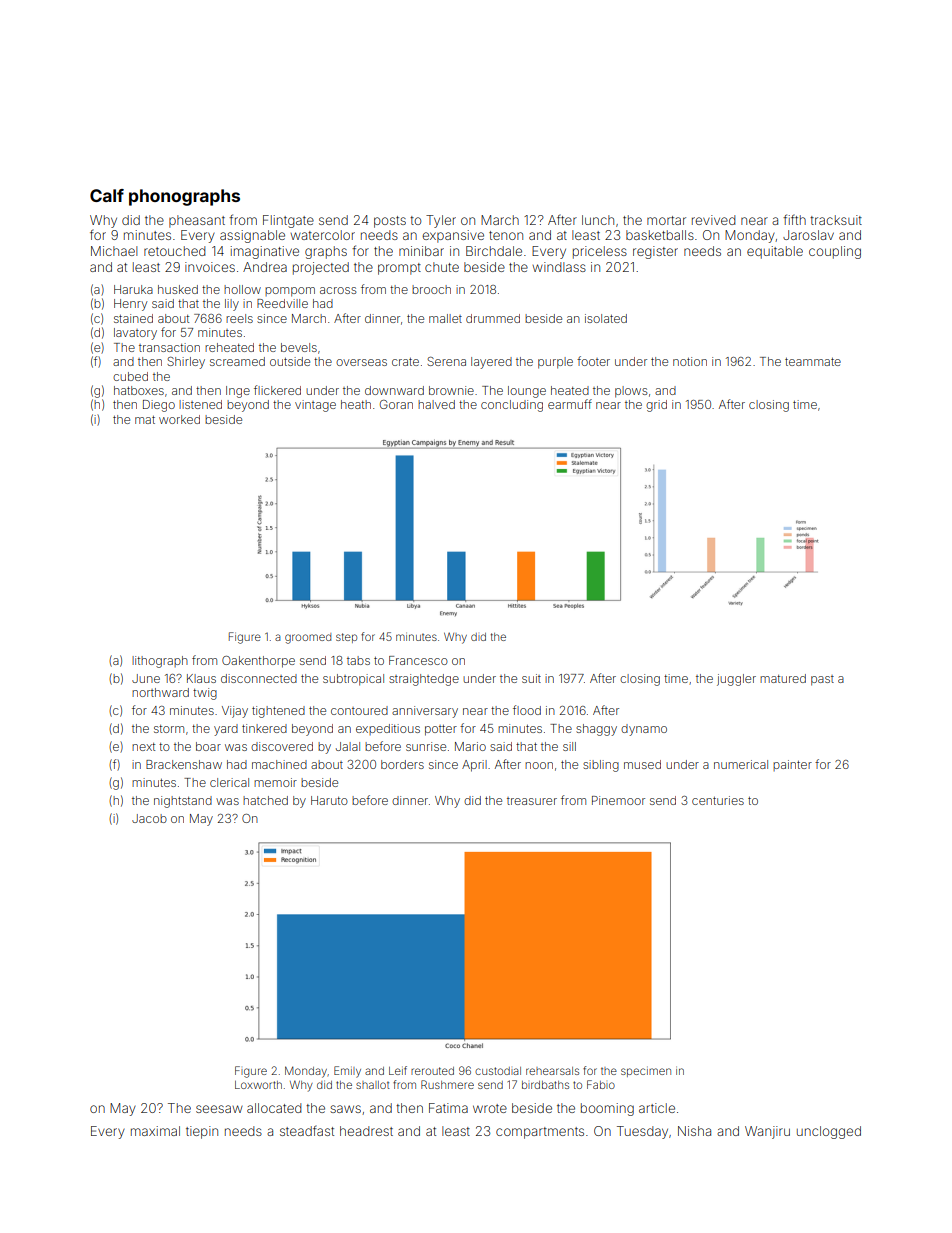 This page has height=1233, width=952. Describe the element at coordinates (532, 801) in the page. I see `treasurer` at that location.
